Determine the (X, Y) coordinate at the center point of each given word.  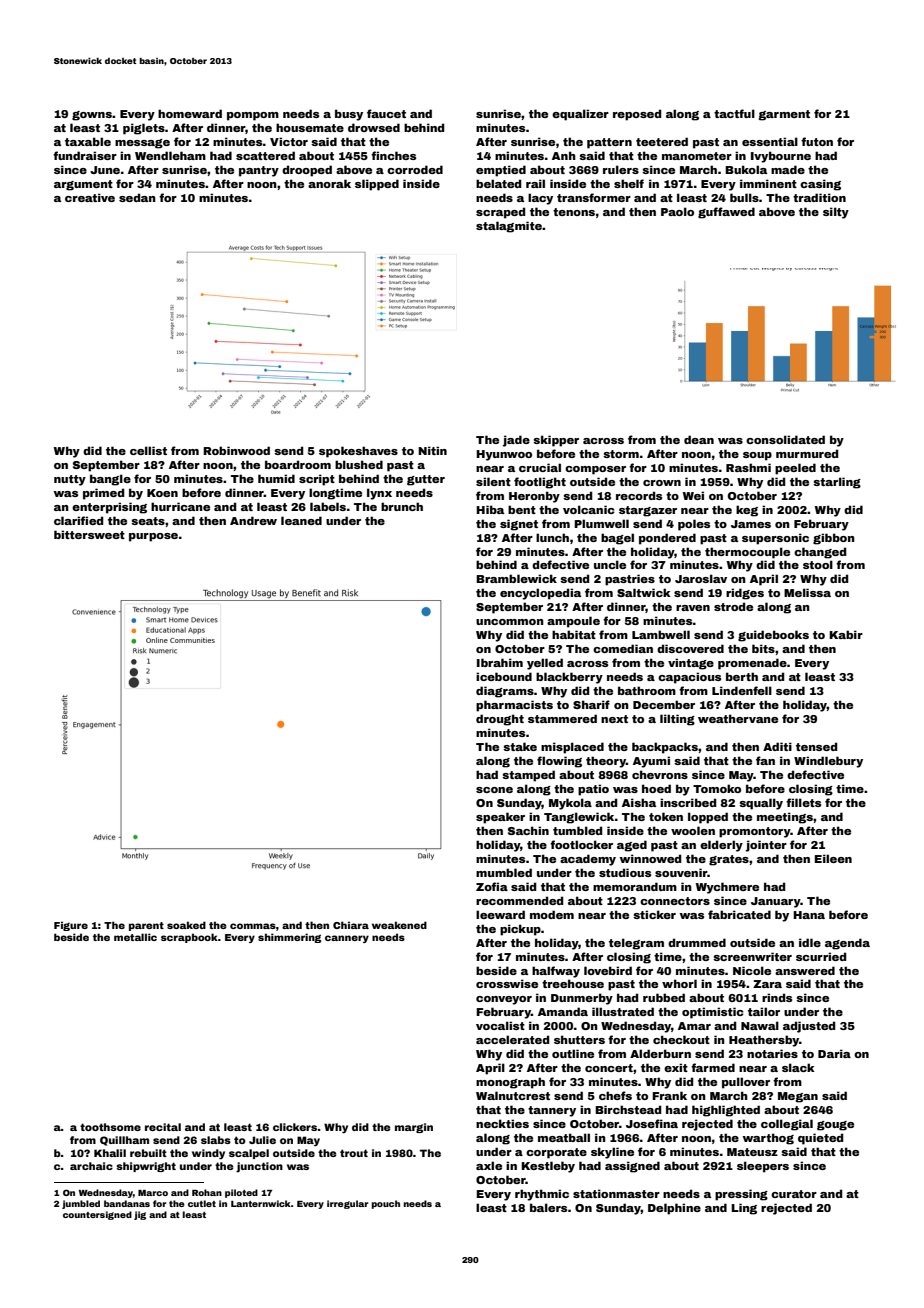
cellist (148, 450)
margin (414, 1128)
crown (662, 483)
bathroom (647, 690)
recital (163, 1127)
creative (90, 197)
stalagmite (509, 227)
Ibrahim (500, 662)
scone (494, 790)
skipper (556, 441)
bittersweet (89, 534)
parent (146, 926)
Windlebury (828, 762)
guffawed (726, 213)
